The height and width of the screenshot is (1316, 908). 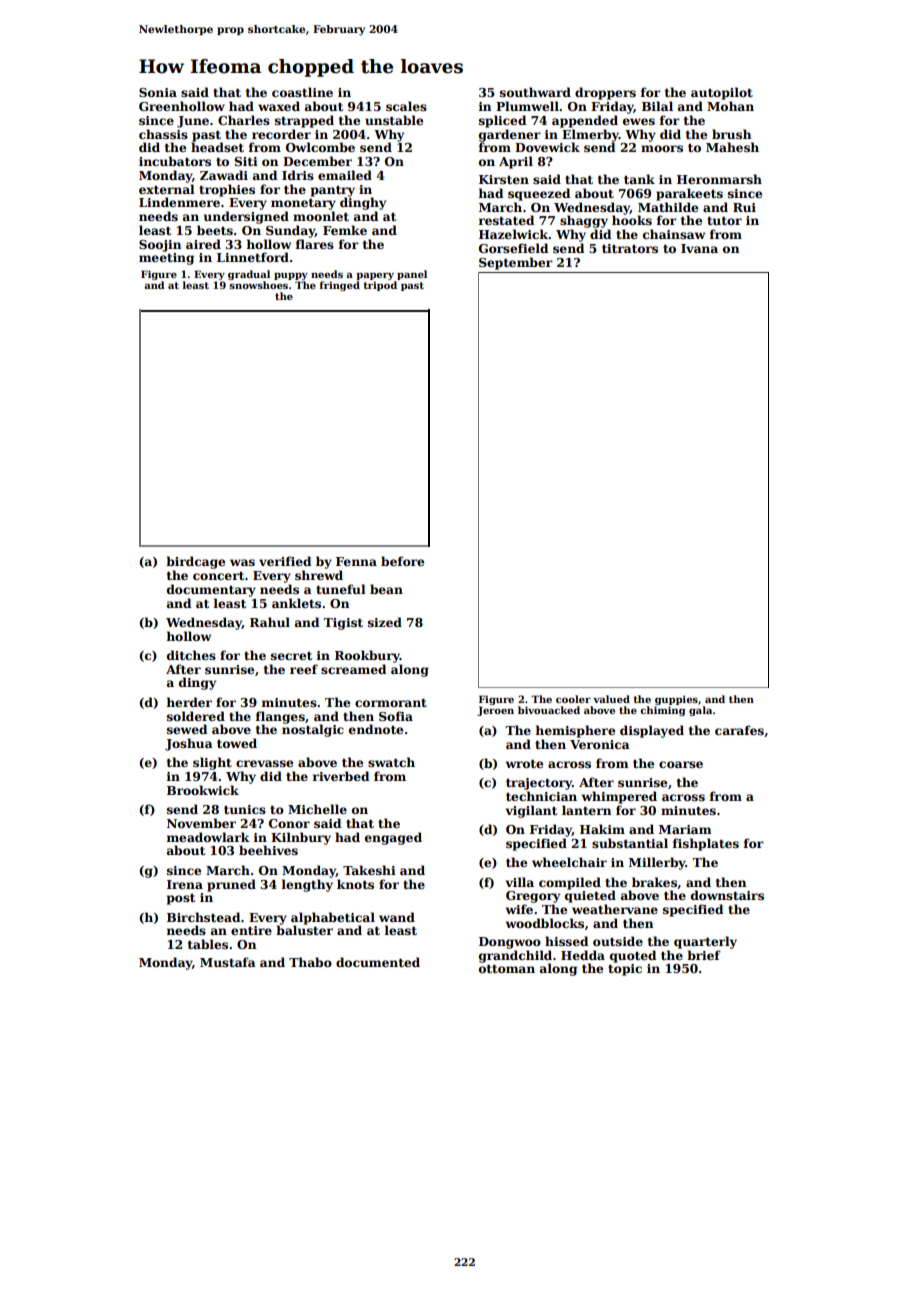 What do you see at coordinates (158, 92) in the screenshot?
I see `Sonia` at bounding box center [158, 92].
